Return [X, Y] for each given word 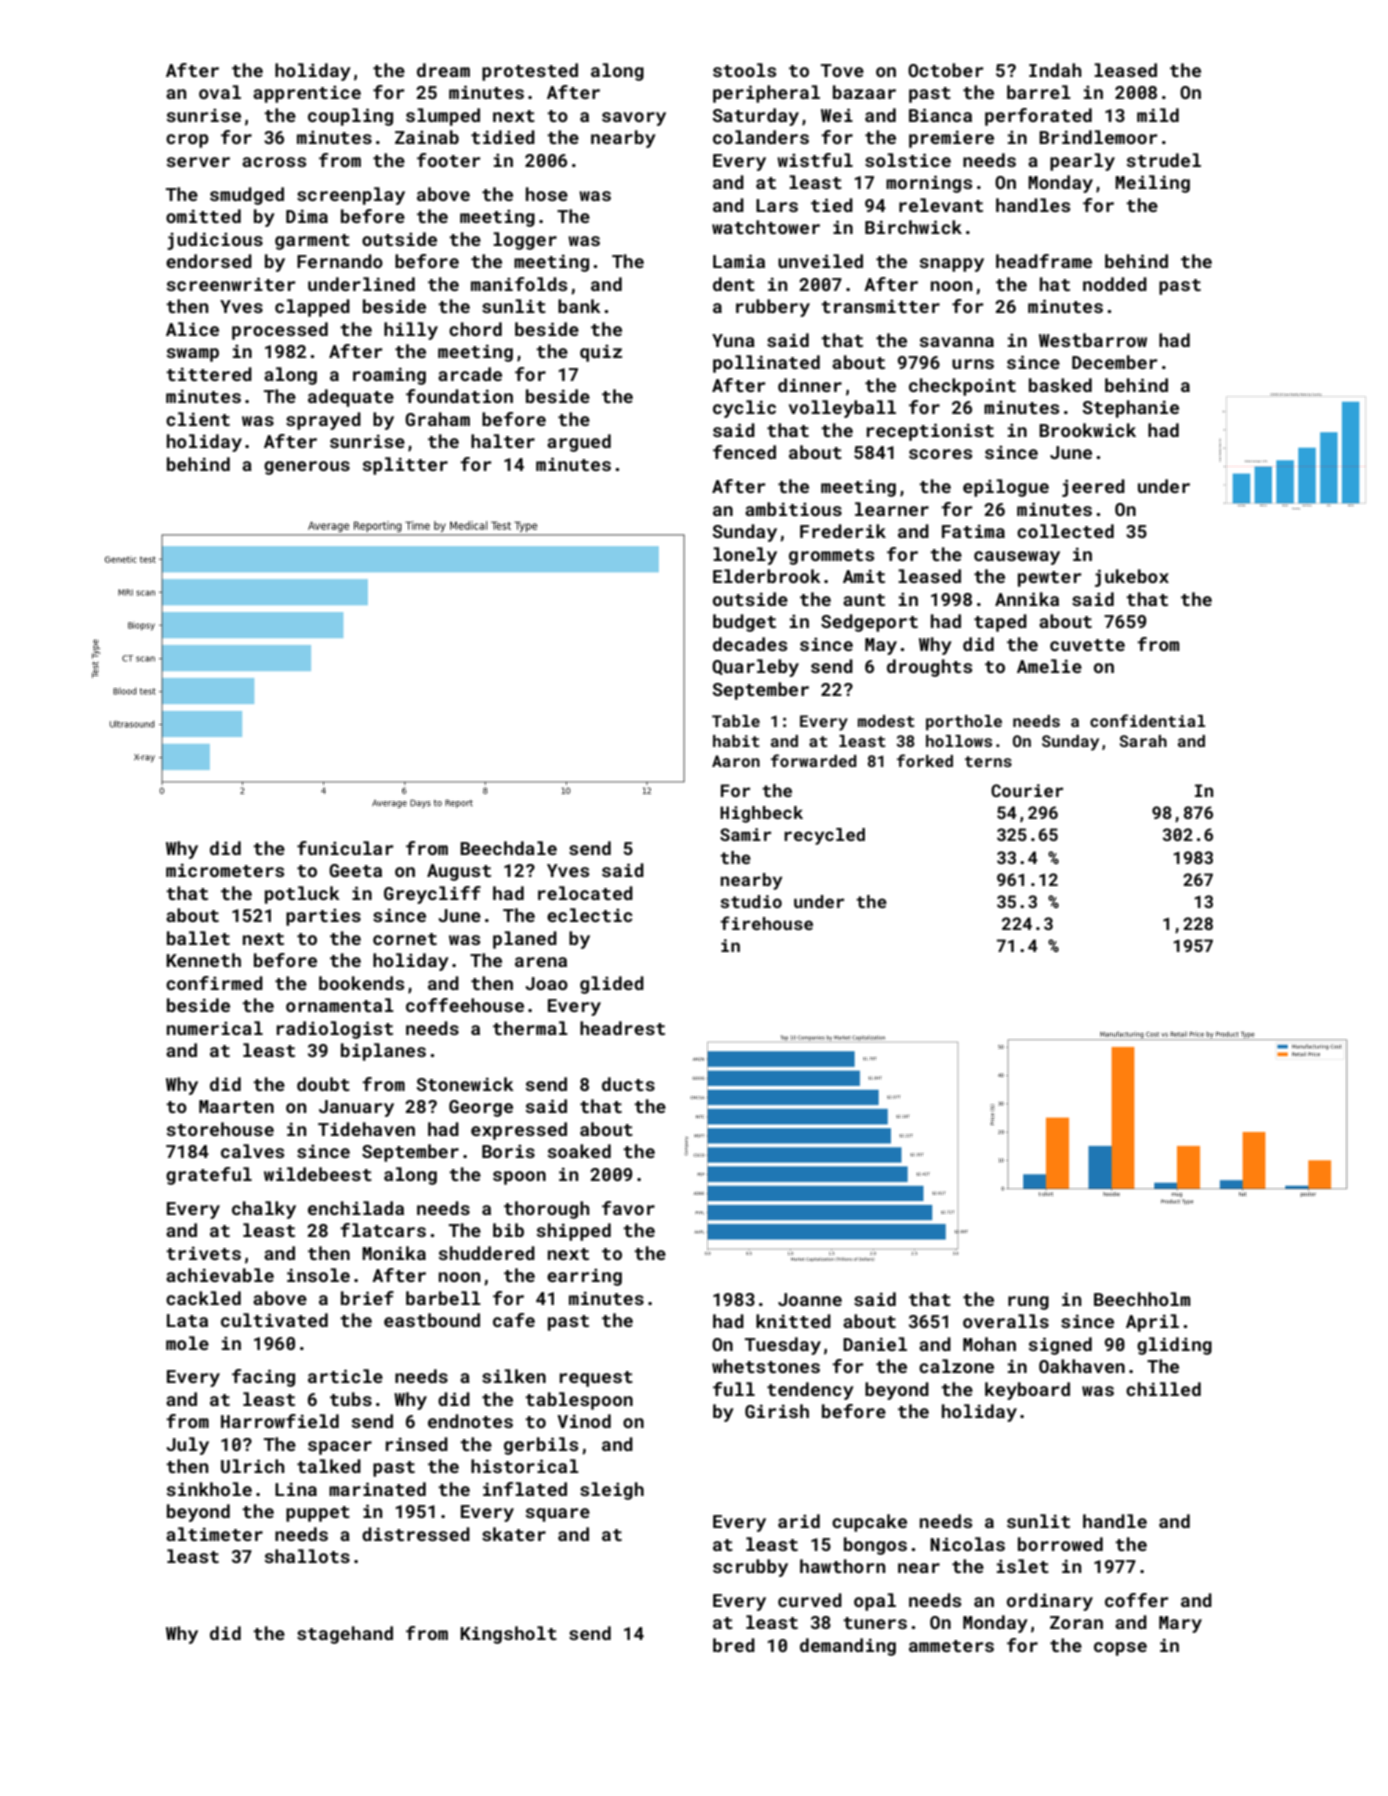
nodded [1115, 284]
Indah [1055, 70]
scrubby [750, 1568]
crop [187, 141]
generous [307, 468]
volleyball [842, 409]
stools [744, 70]
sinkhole [209, 1489]
